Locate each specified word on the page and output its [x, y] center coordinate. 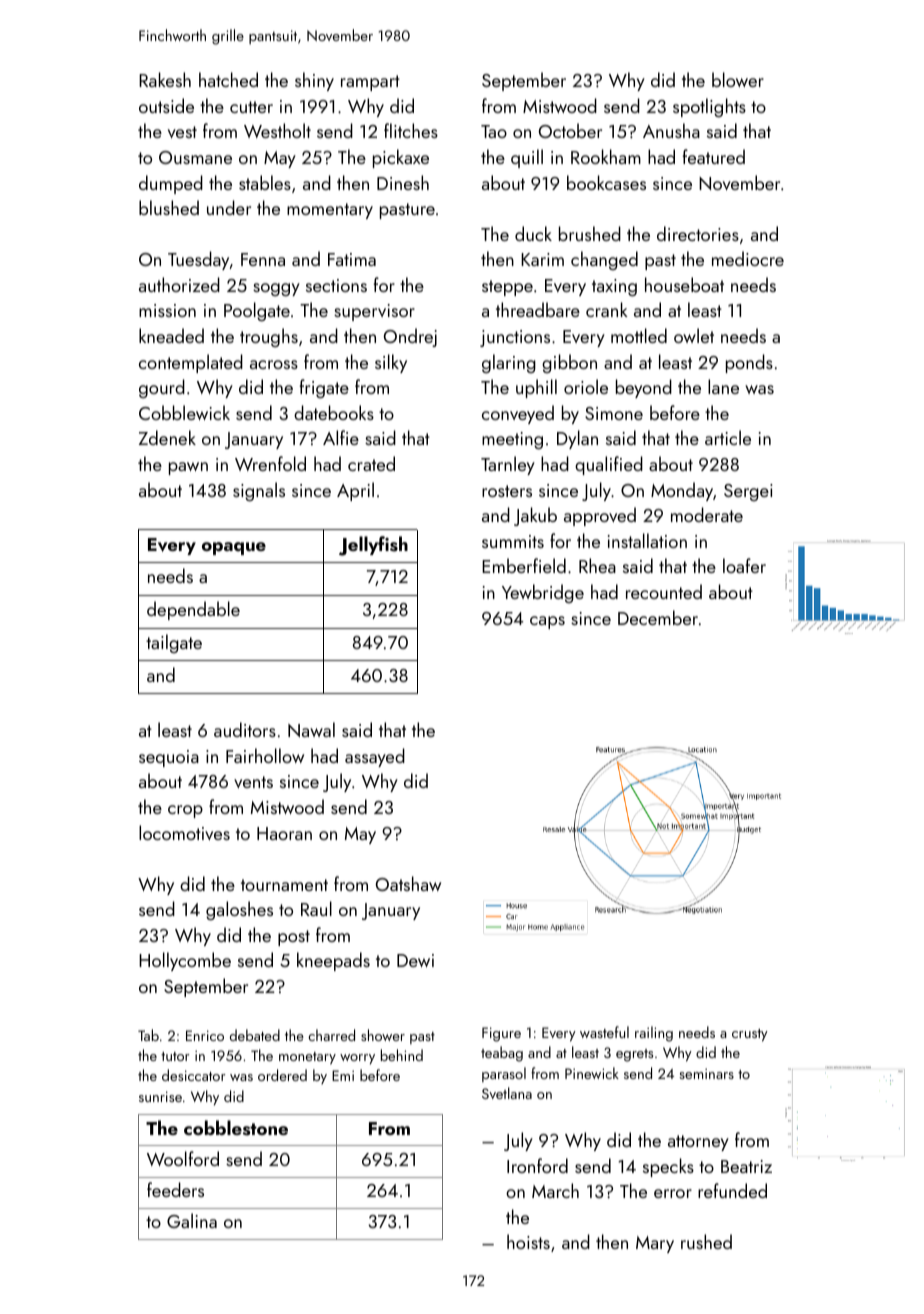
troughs [269, 337]
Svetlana [507, 1093]
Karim [542, 259]
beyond [644, 388]
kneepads [333, 961]
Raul [316, 908]
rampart [370, 83]
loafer [744, 565]
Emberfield [524, 565]
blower [738, 79]
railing [654, 1034]
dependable [193, 610]
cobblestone [236, 1128]
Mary [655, 1244]
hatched [228, 79]
